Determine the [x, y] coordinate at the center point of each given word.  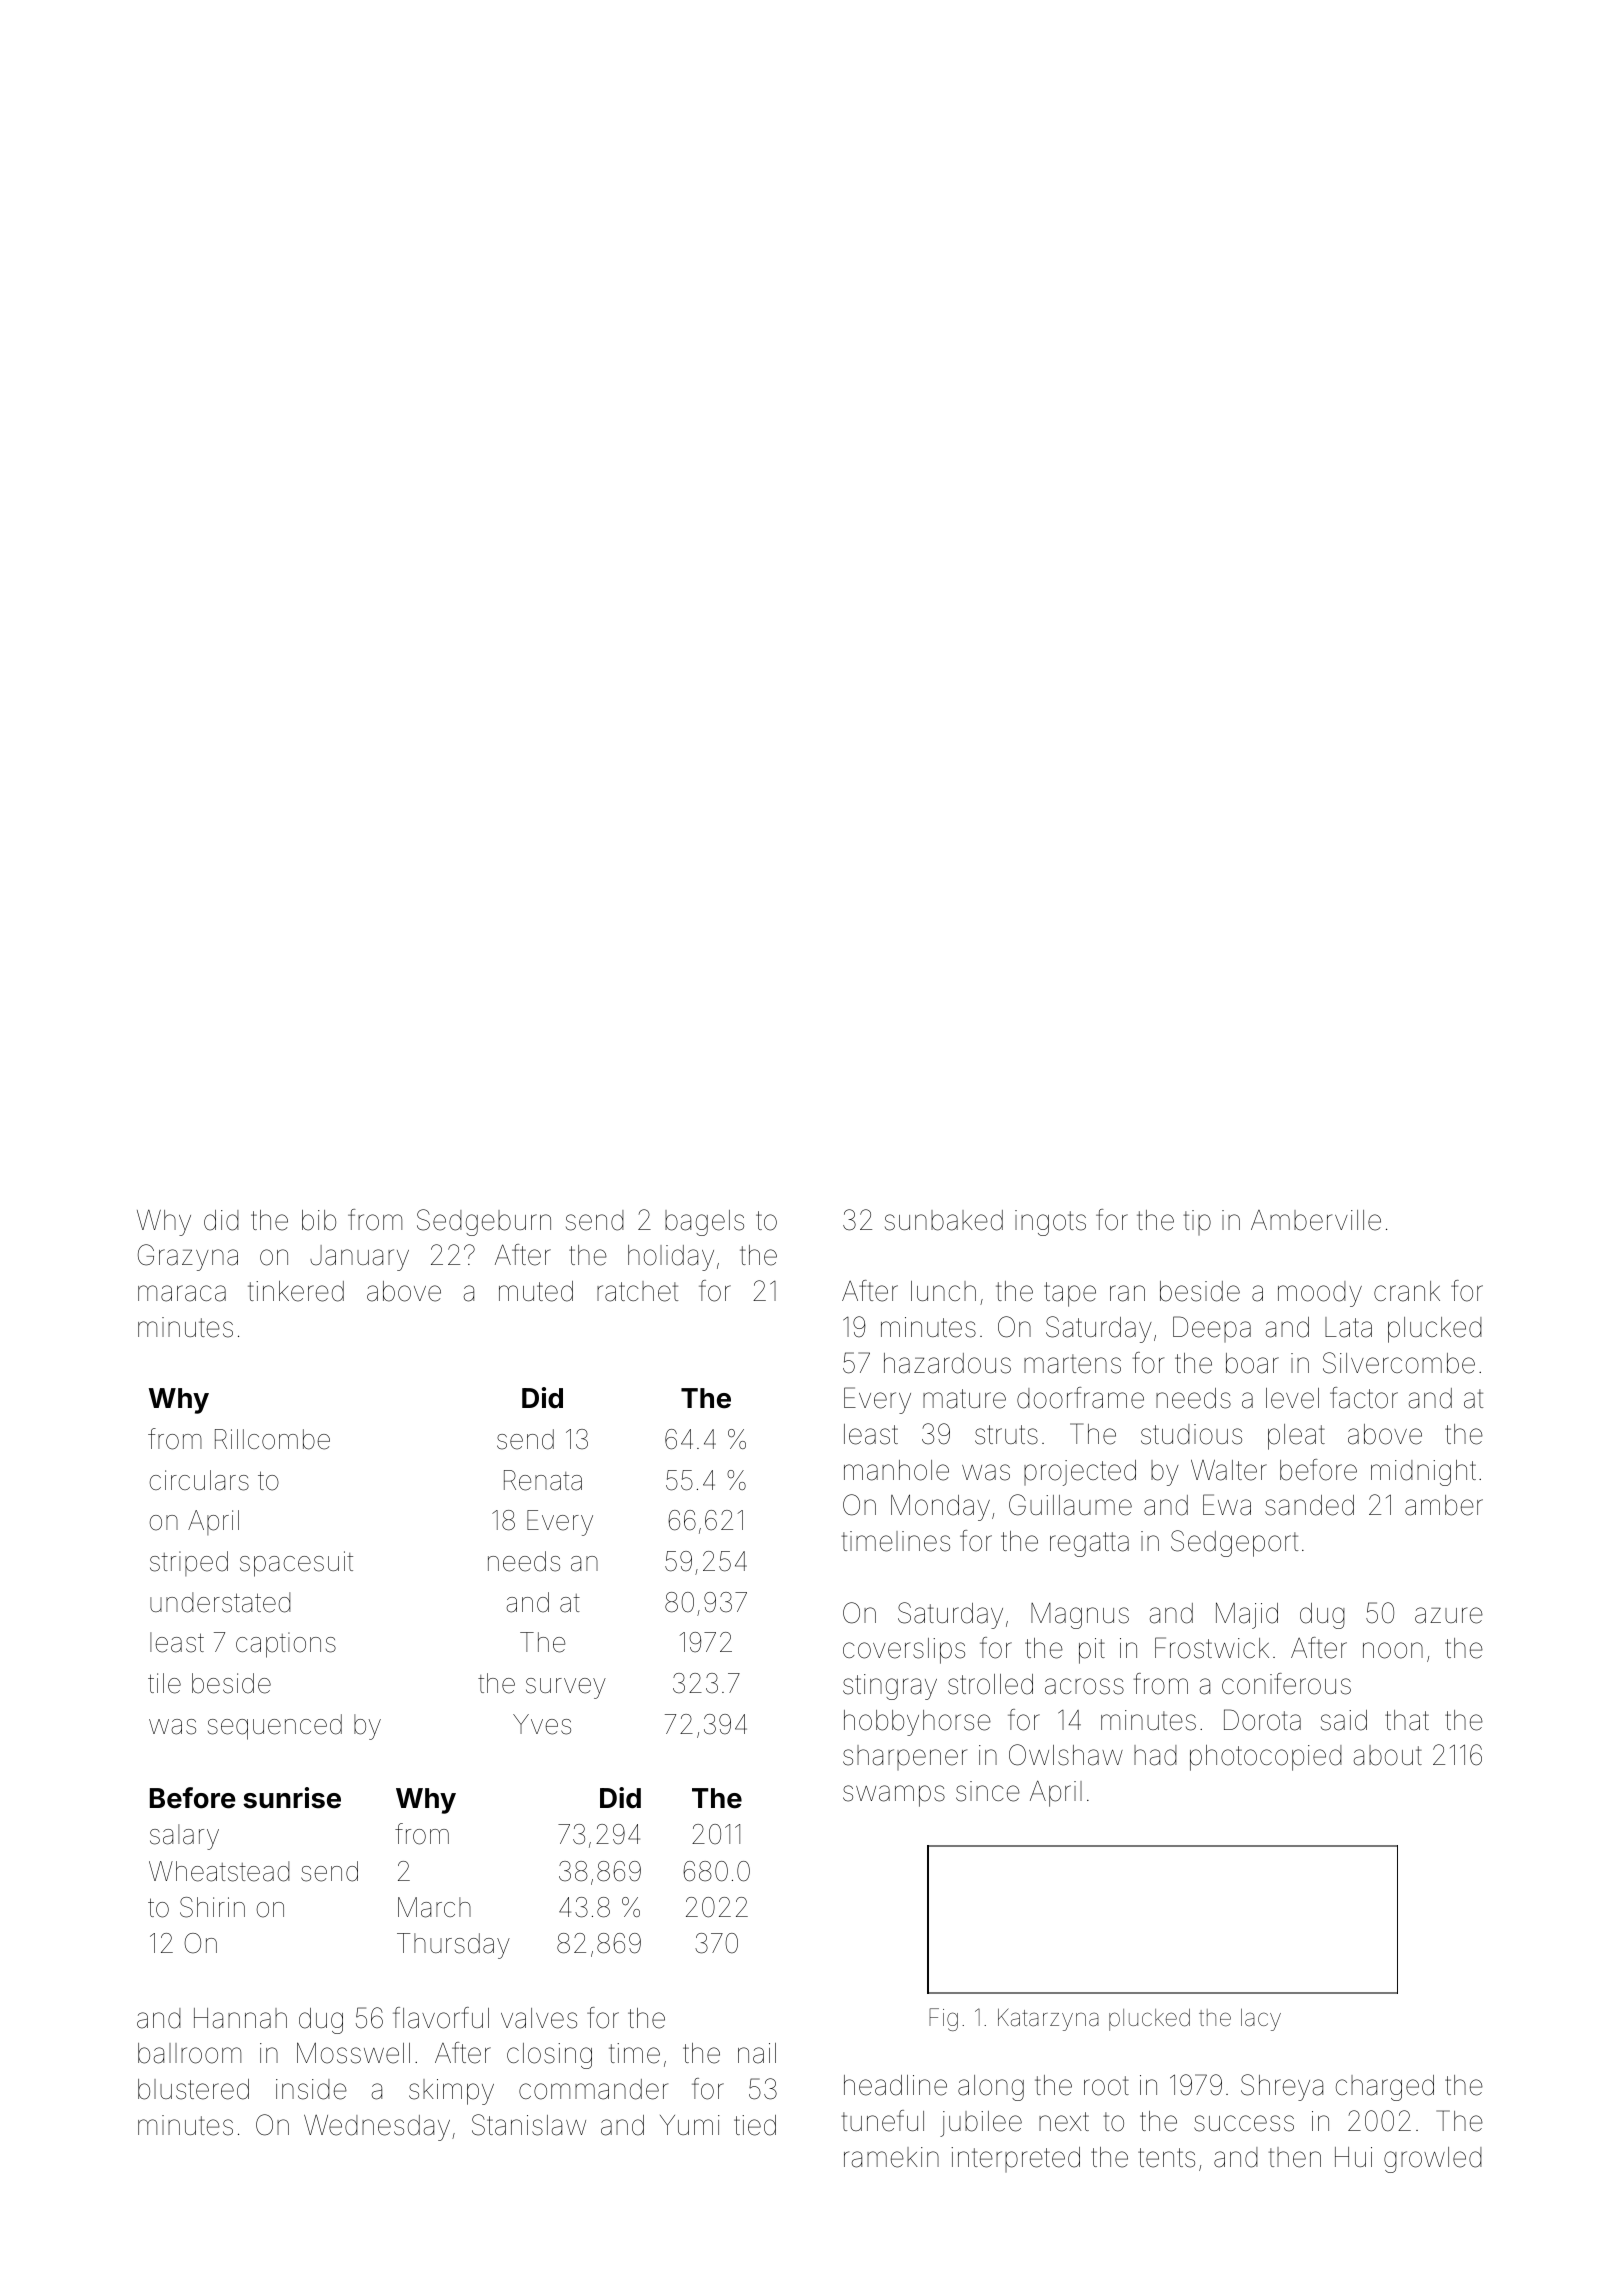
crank [1407, 1291]
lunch [943, 1291]
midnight [1423, 1473]
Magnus [1080, 1616]
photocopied [1266, 1758]
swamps [894, 1796]
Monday [940, 1507]
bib [319, 1220]
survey [566, 1688]
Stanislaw [529, 2125]
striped [189, 1563]
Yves [542, 1724]
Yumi [690, 2125]
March [434, 1907]
